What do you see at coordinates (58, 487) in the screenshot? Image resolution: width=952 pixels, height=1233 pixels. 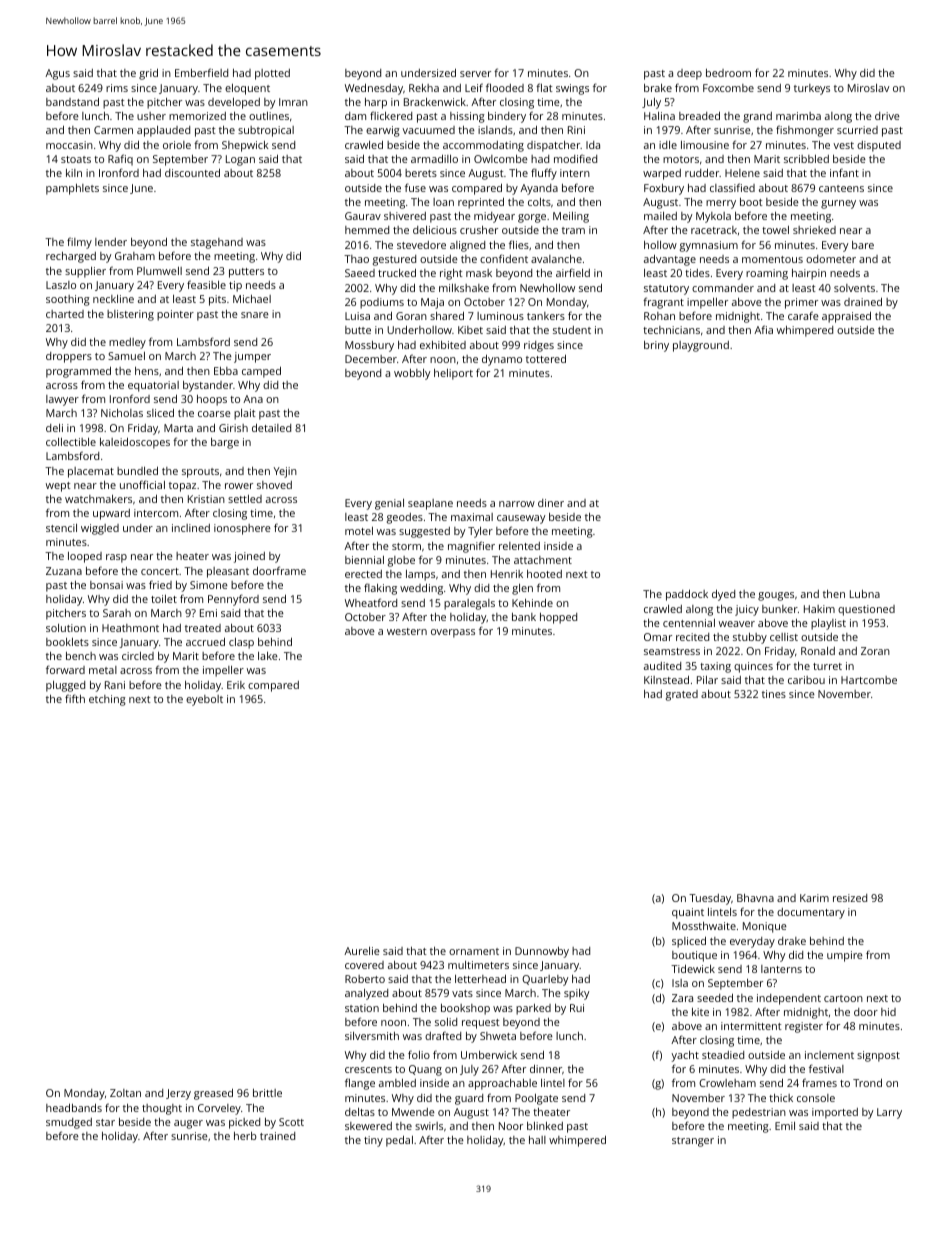 I see `wept` at bounding box center [58, 487].
